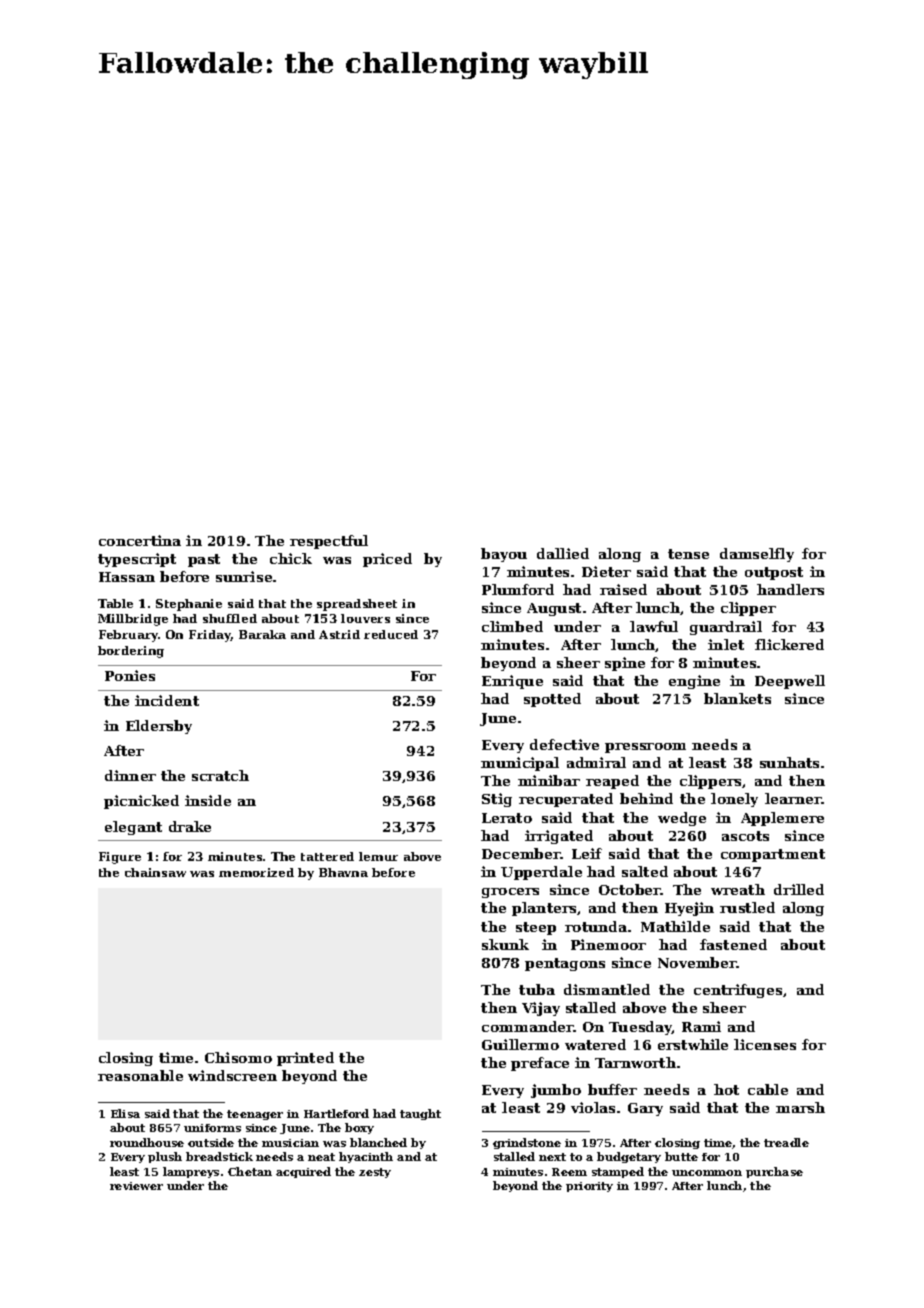  I want to click on blanched, so click(378, 1142).
